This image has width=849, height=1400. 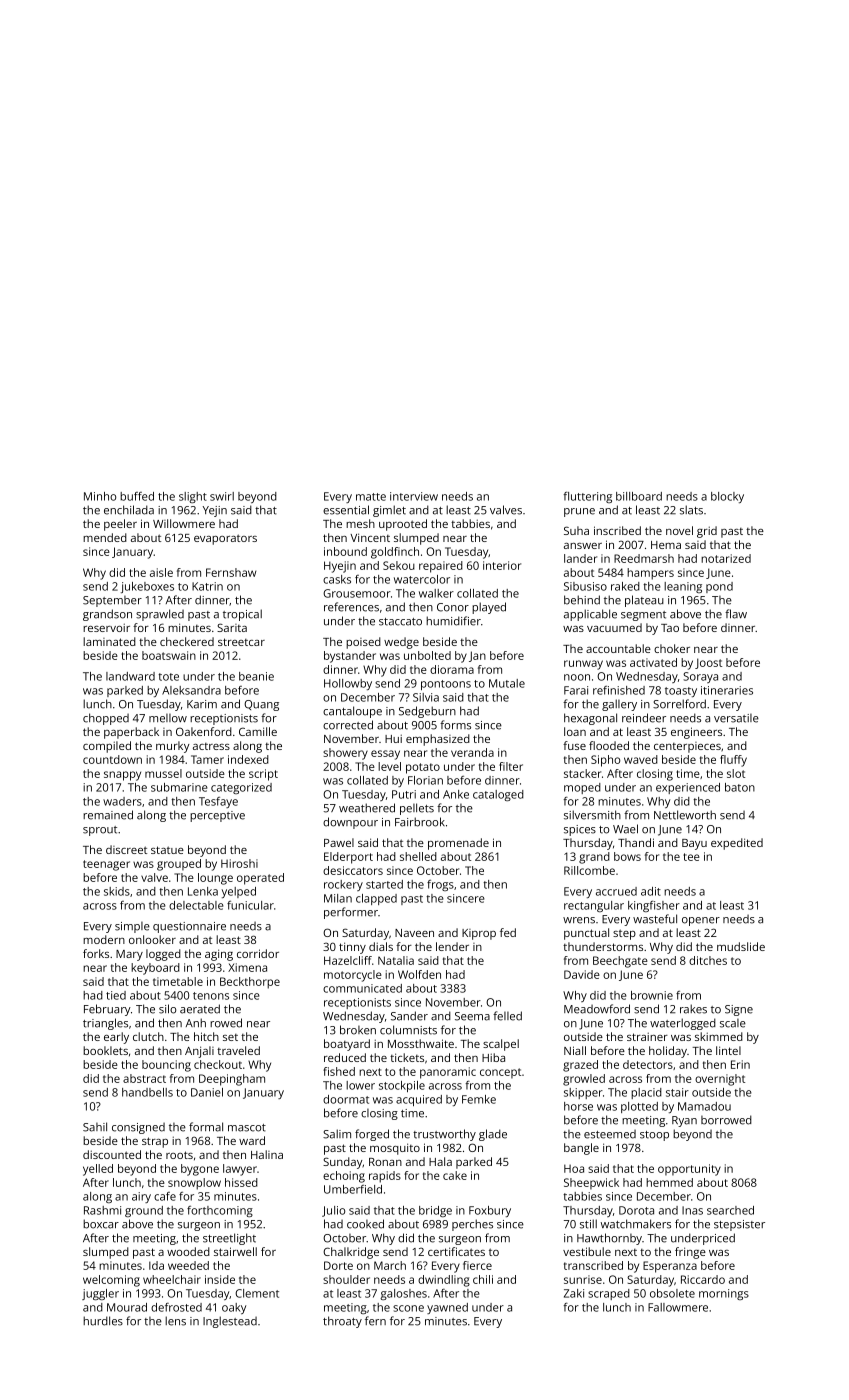 I want to click on baton, so click(x=740, y=787).
